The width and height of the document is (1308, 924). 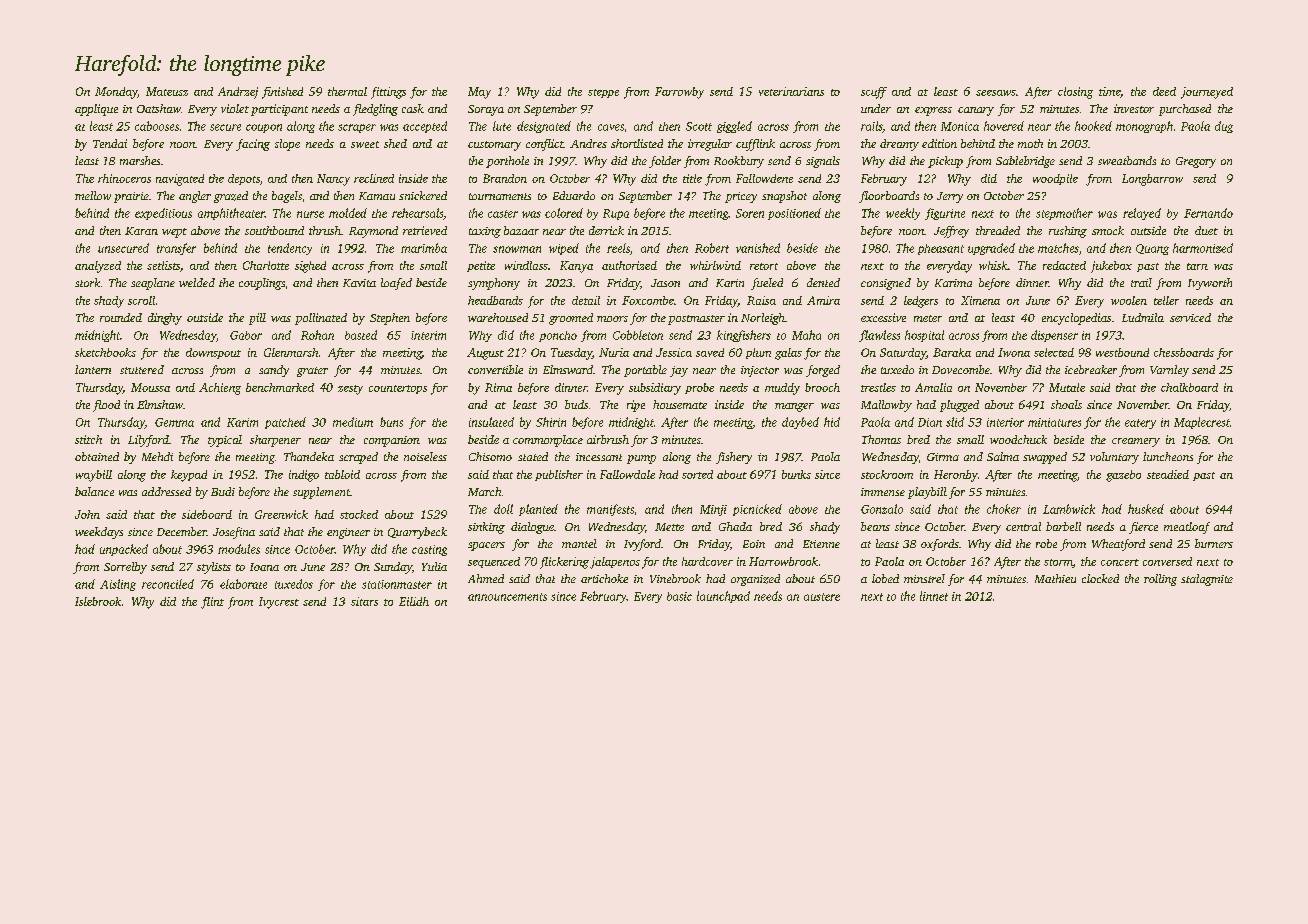 What do you see at coordinates (361, 335) in the document?
I see `basted` at bounding box center [361, 335].
